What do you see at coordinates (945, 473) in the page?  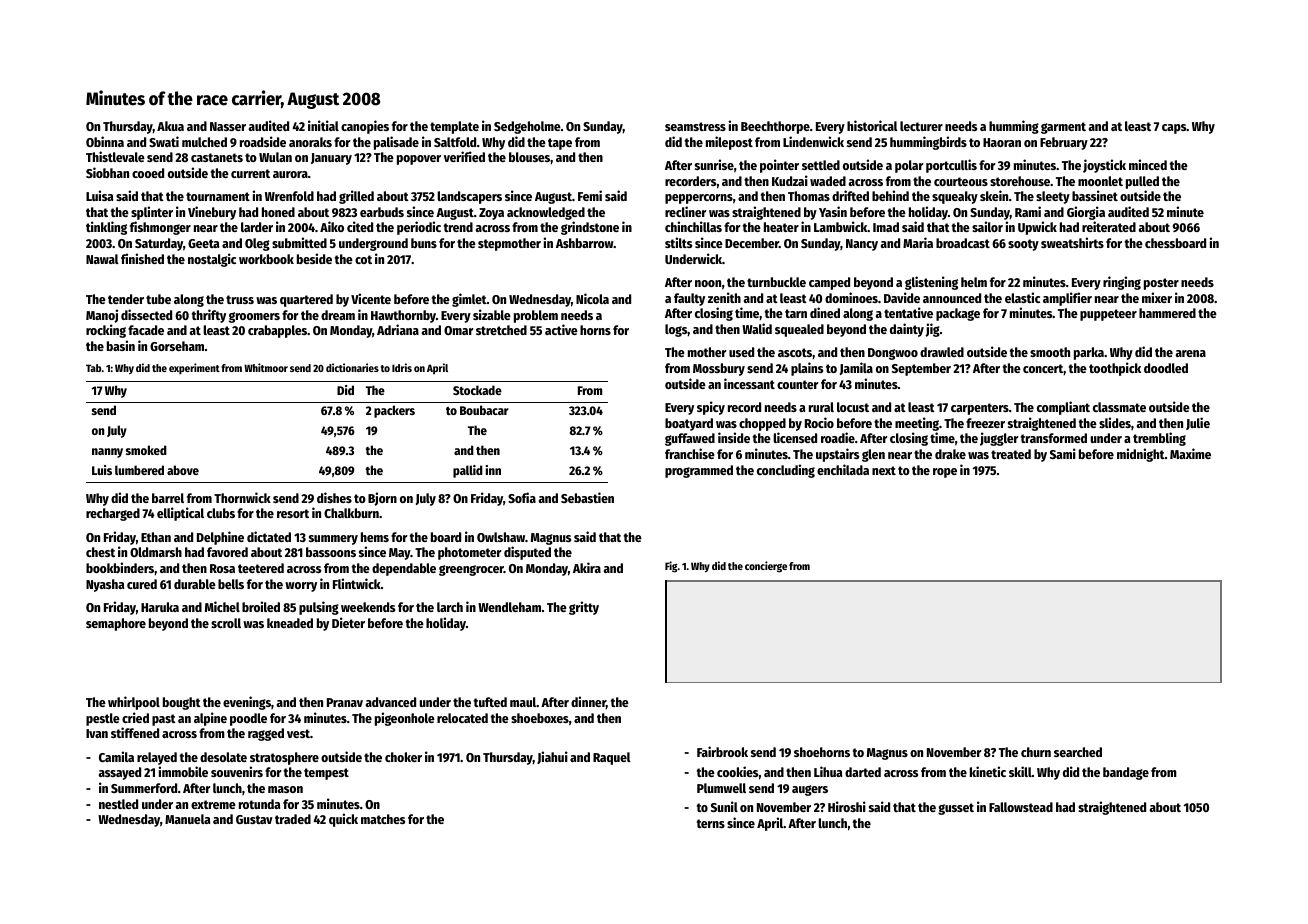 I see `rope` at bounding box center [945, 473].
